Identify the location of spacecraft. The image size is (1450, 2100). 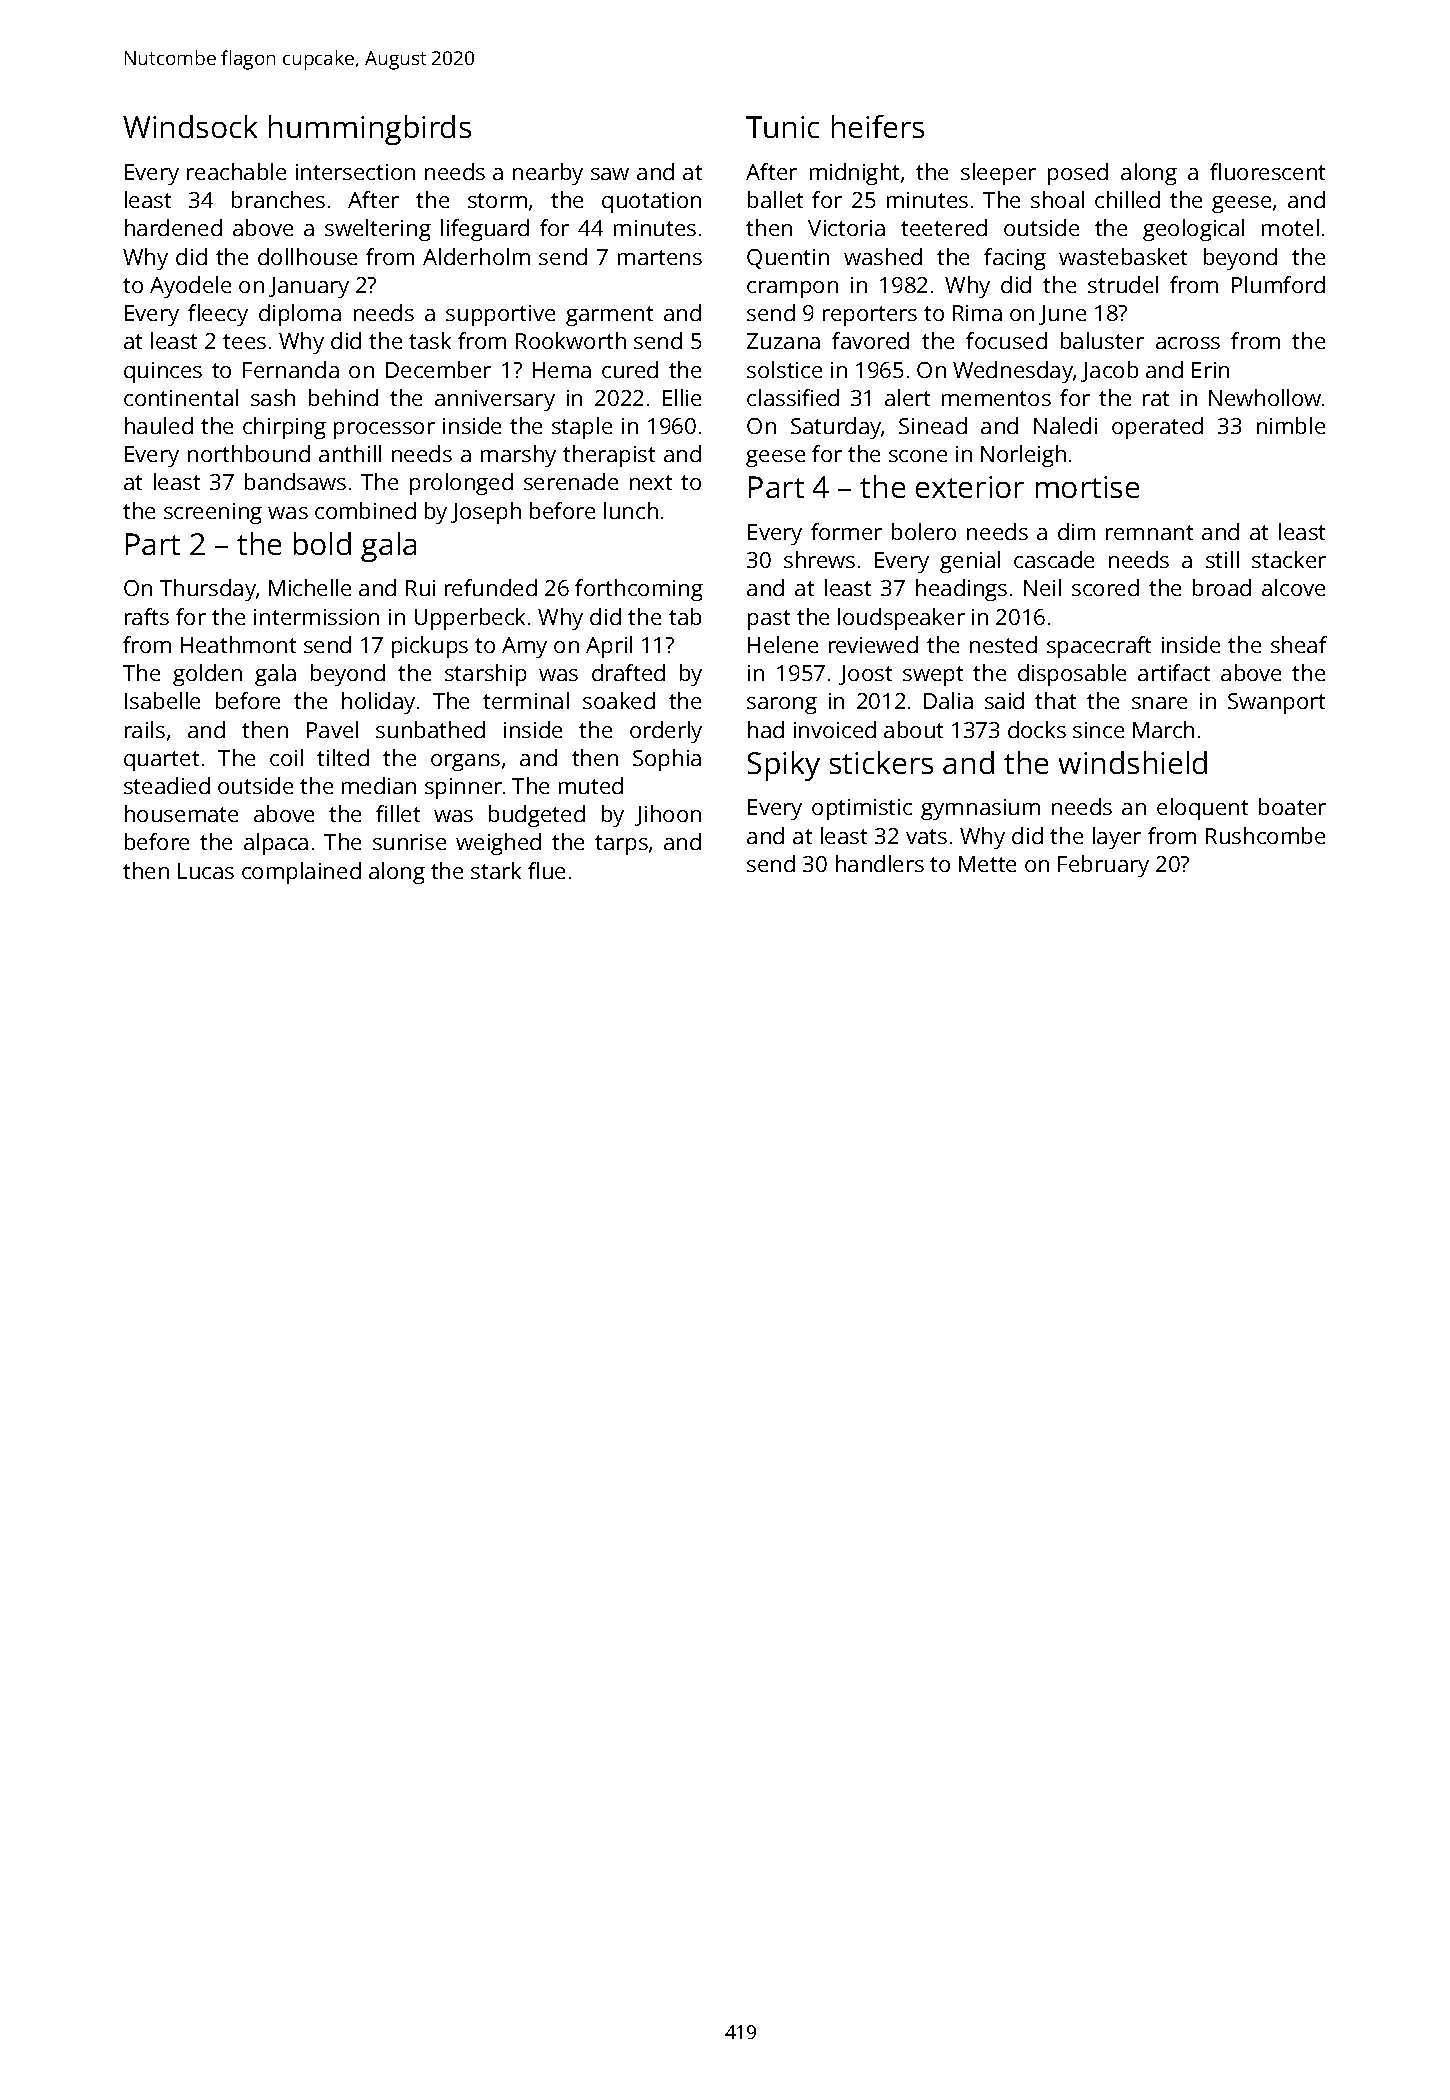
(1099, 647).
